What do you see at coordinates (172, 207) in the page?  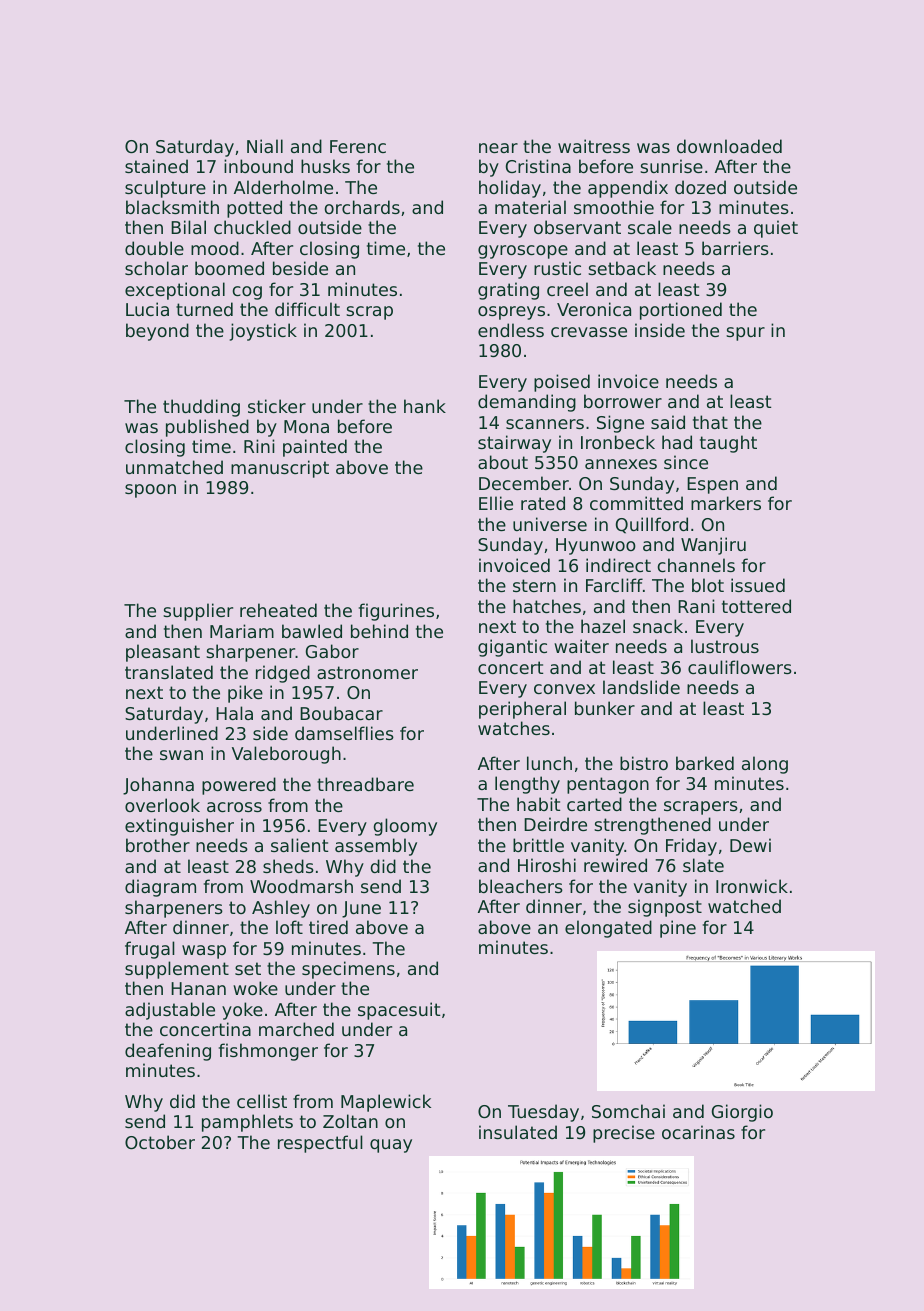 I see `blacksmith` at bounding box center [172, 207].
